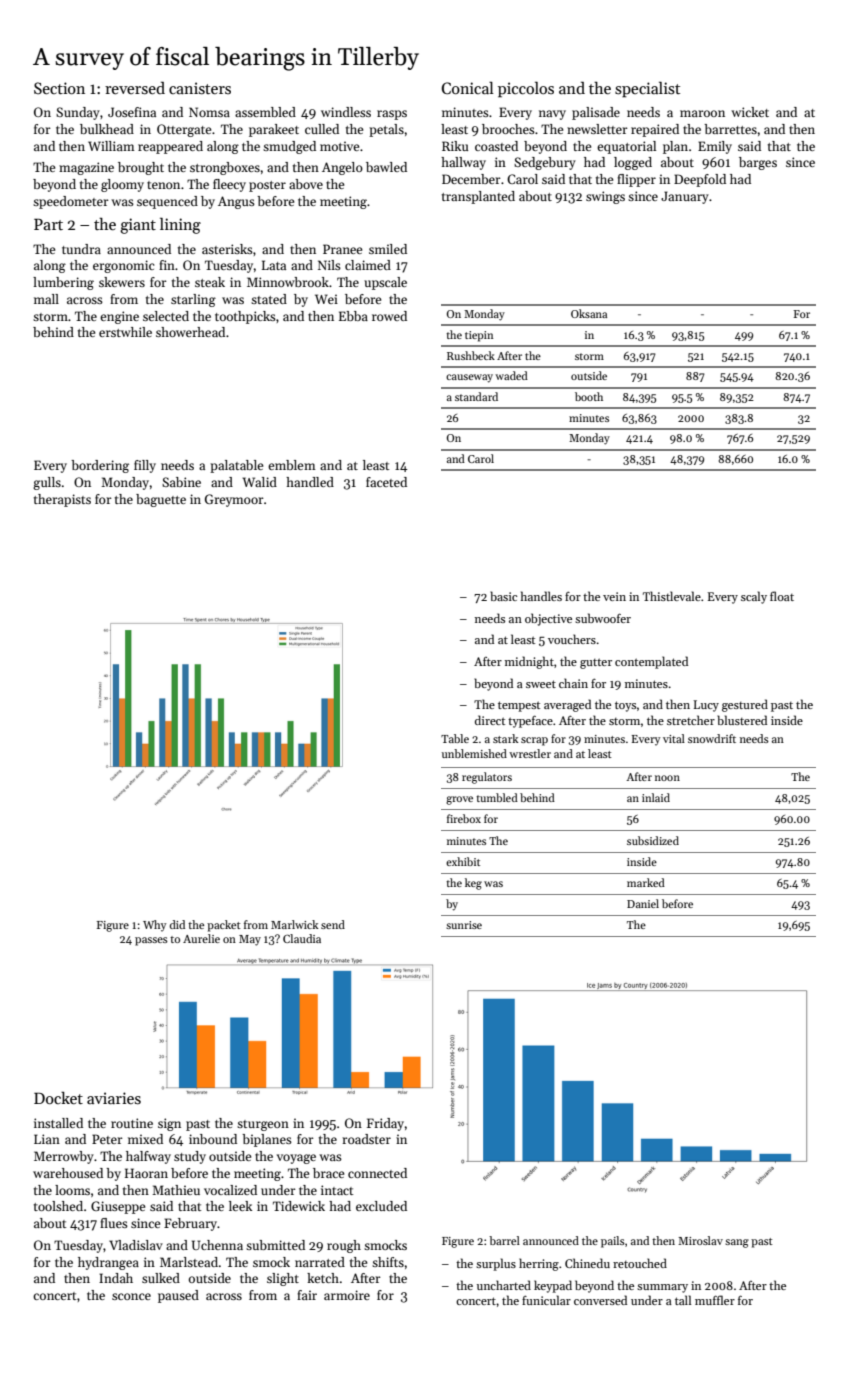 Image resolution: width=849 pixels, height=1400 pixels. Describe the element at coordinates (224, 926) in the image. I see `packet` at that location.
